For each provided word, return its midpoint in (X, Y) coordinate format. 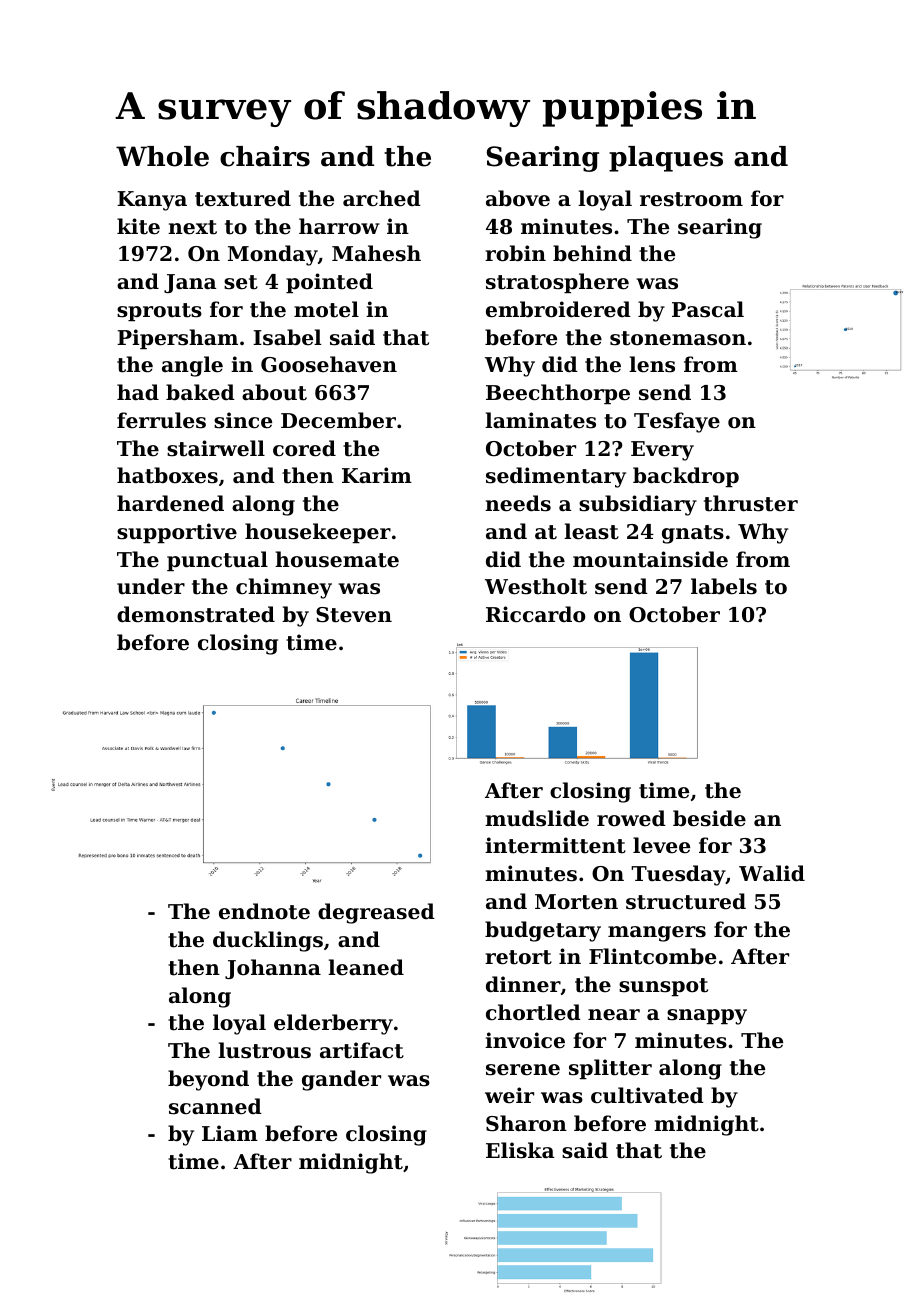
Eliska (520, 1150)
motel (326, 309)
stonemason (678, 338)
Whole (162, 156)
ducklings (268, 941)
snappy (707, 1017)
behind (592, 253)
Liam (230, 1133)
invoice (525, 1040)
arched (382, 198)
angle (192, 366)
